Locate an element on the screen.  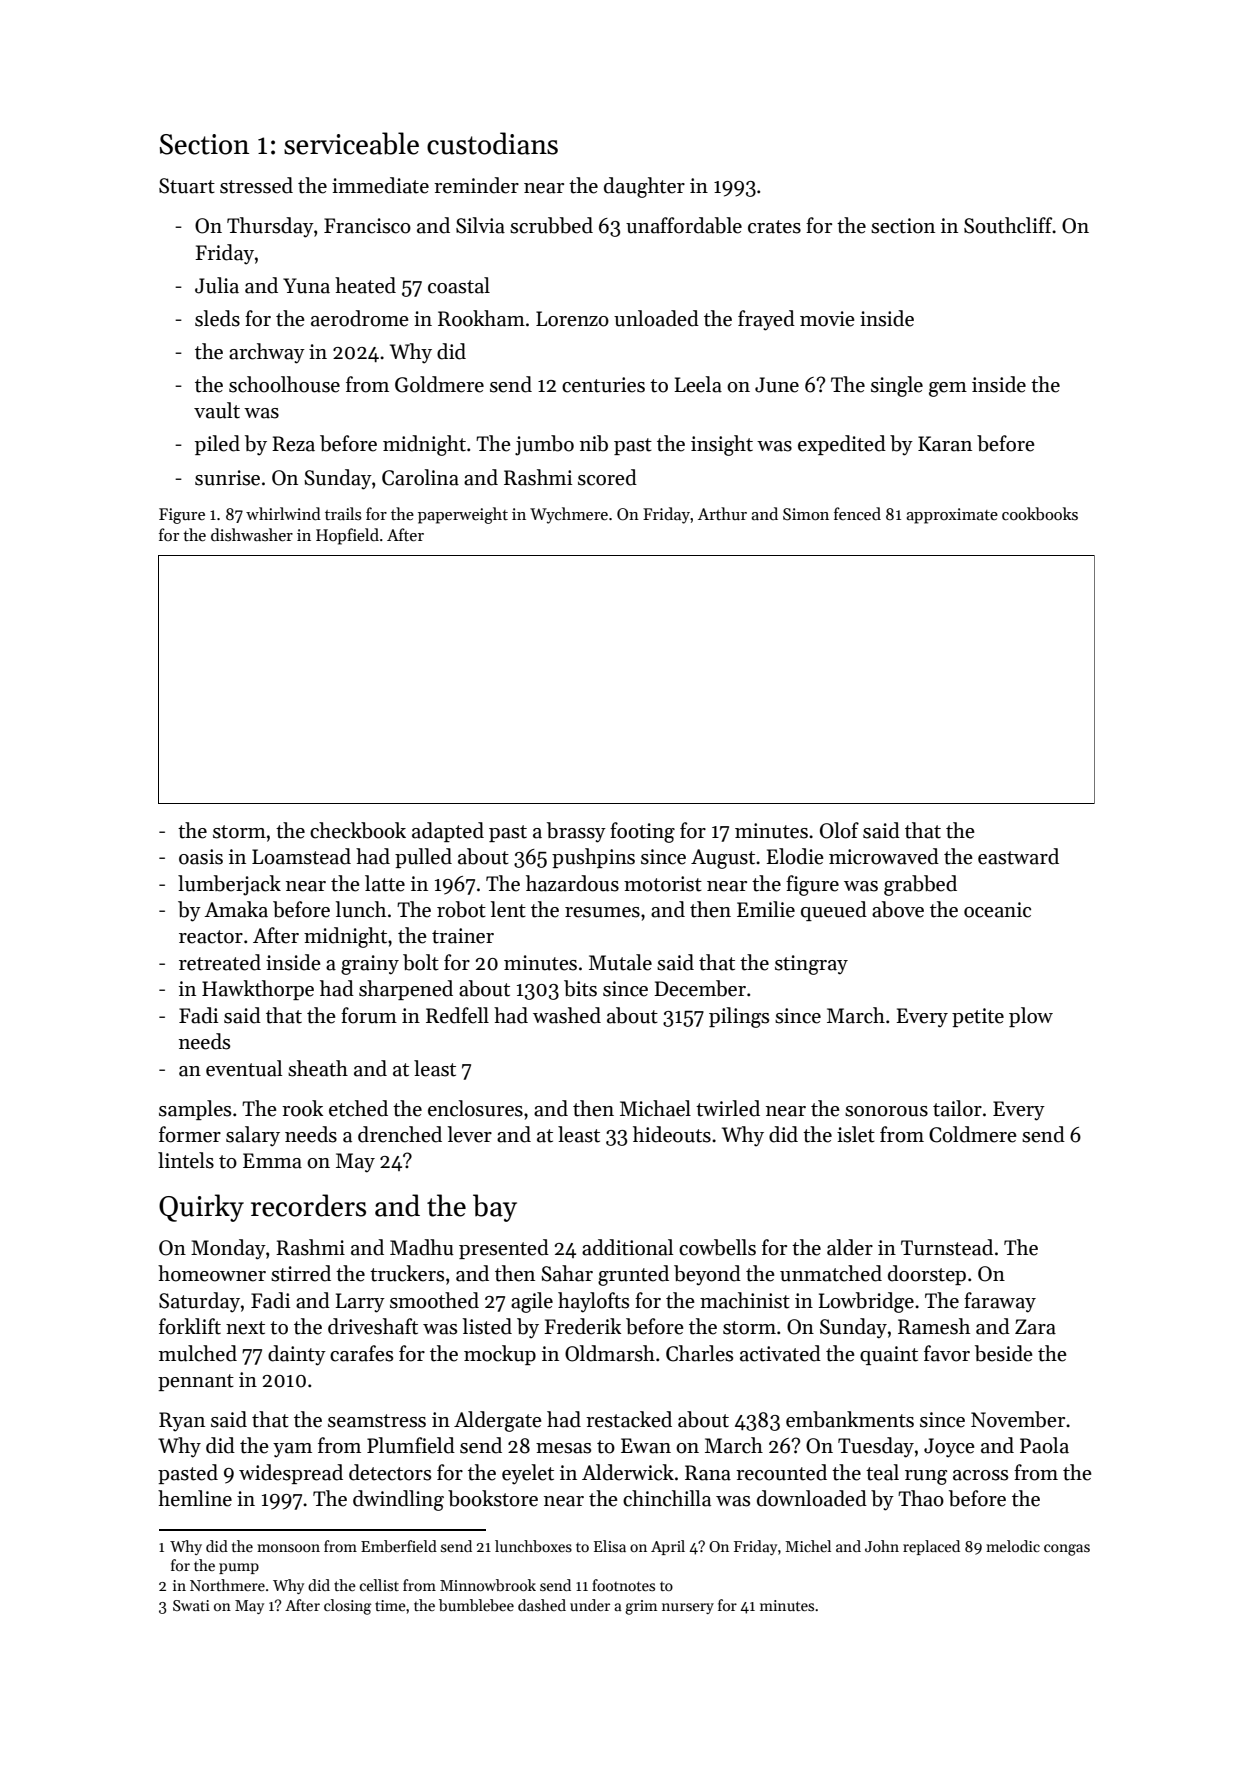
Turnstead is located at coordinates (947, 1247).
